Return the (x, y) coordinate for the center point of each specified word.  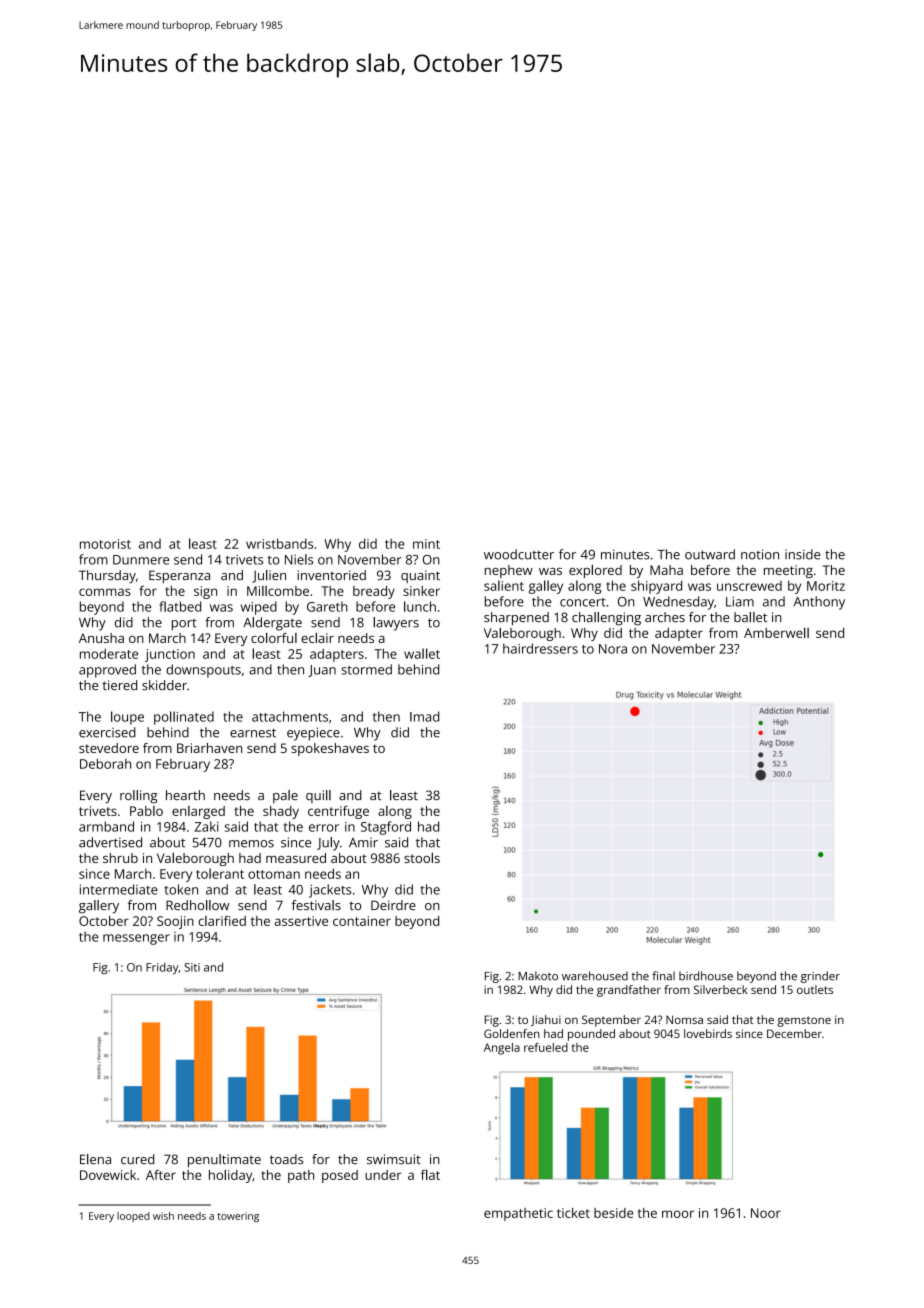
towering (238, 1217)
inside (802, 554)
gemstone (804, 1021)
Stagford (386, 828)
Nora (613, 649)
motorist (105, 544)
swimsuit (394, 1159)
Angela (502, 1049)
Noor (766, 1213)
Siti (192, 967)
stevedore (109, 748)
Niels (299, 559)
